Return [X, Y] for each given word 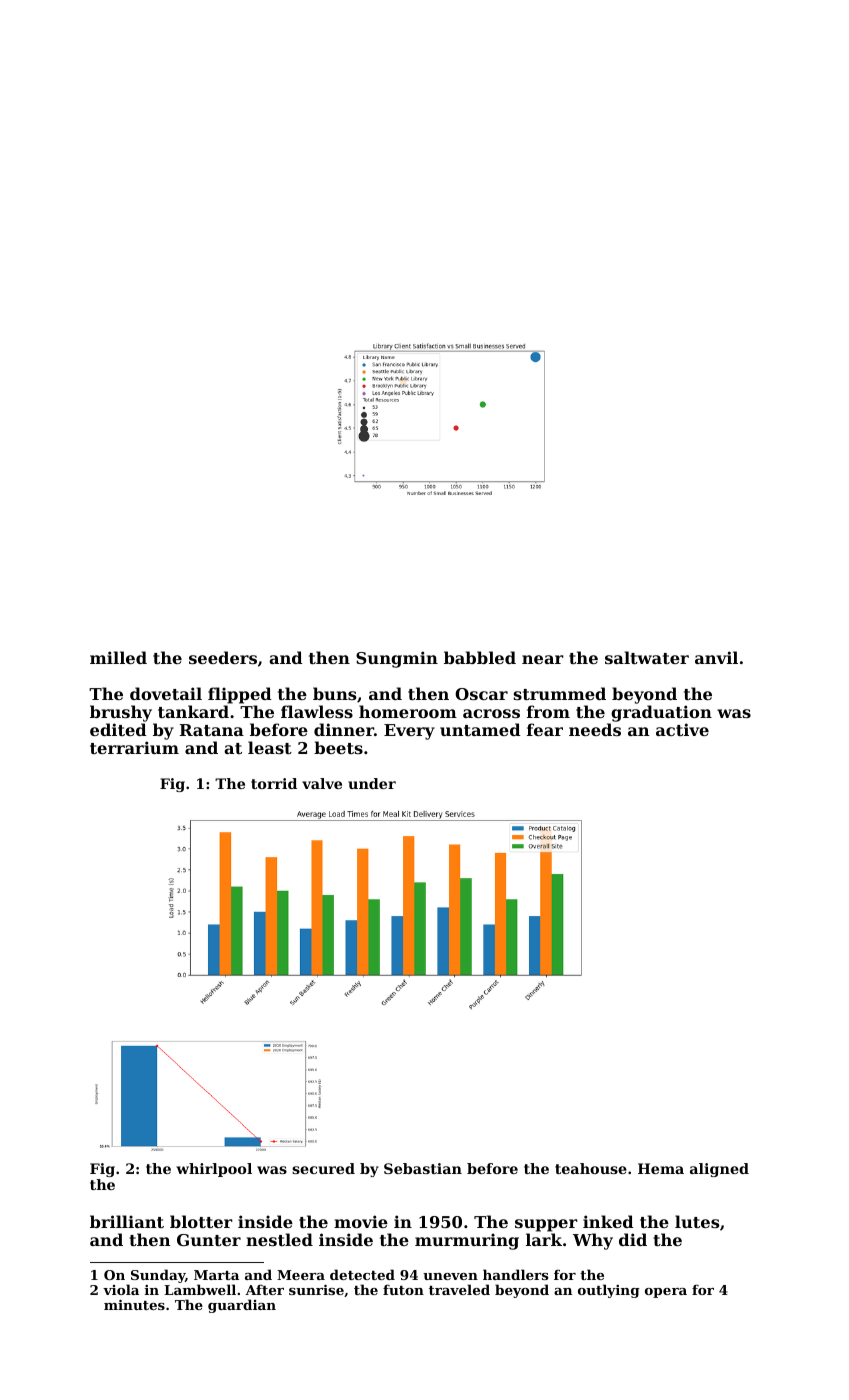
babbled [480, 657]
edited [118, 729]
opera [666, 1293]
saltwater [647, 657]
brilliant [127, 1221]
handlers [515, 1274]
